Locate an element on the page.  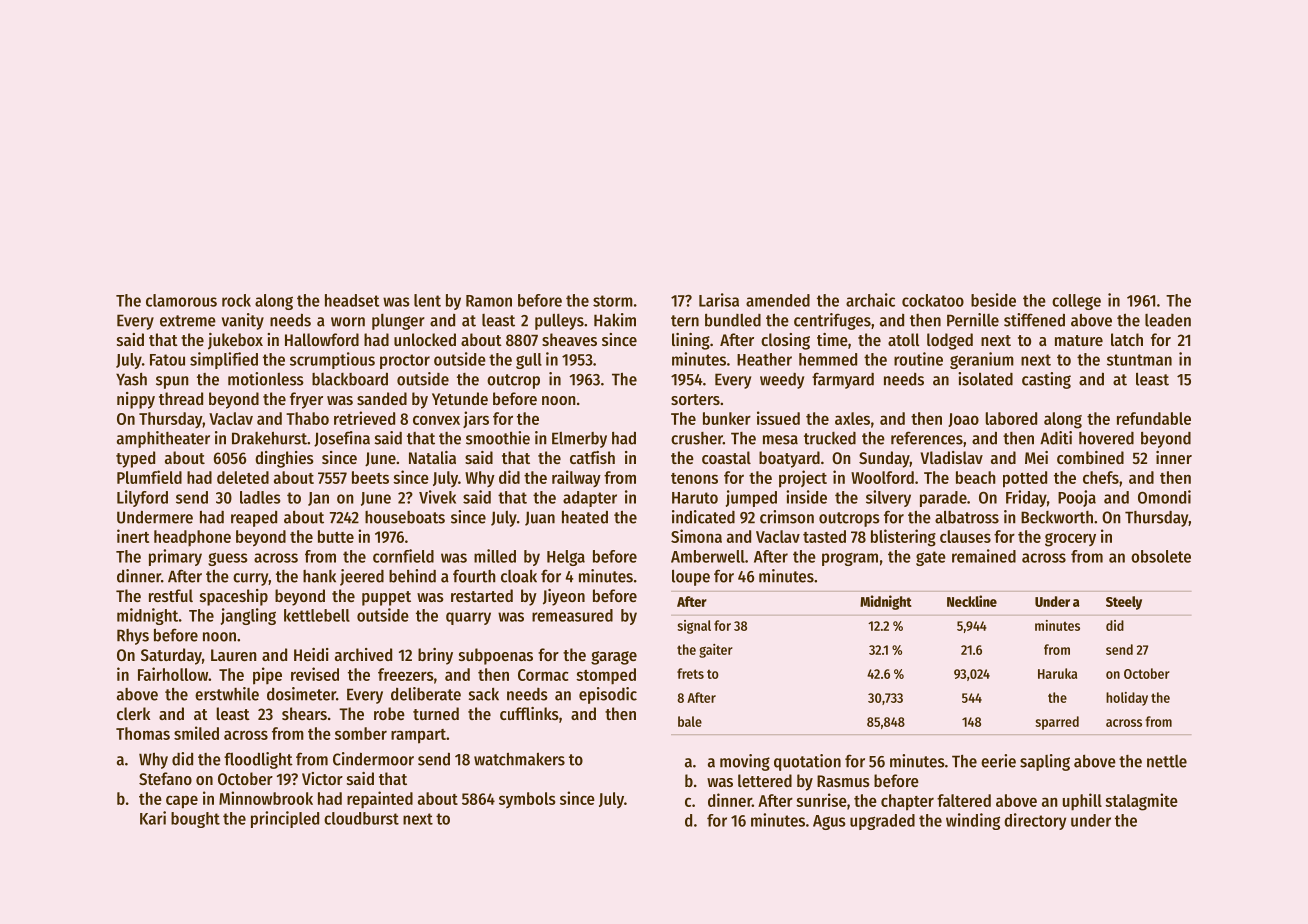
amphitheater is located at coordinates (163, 439).
